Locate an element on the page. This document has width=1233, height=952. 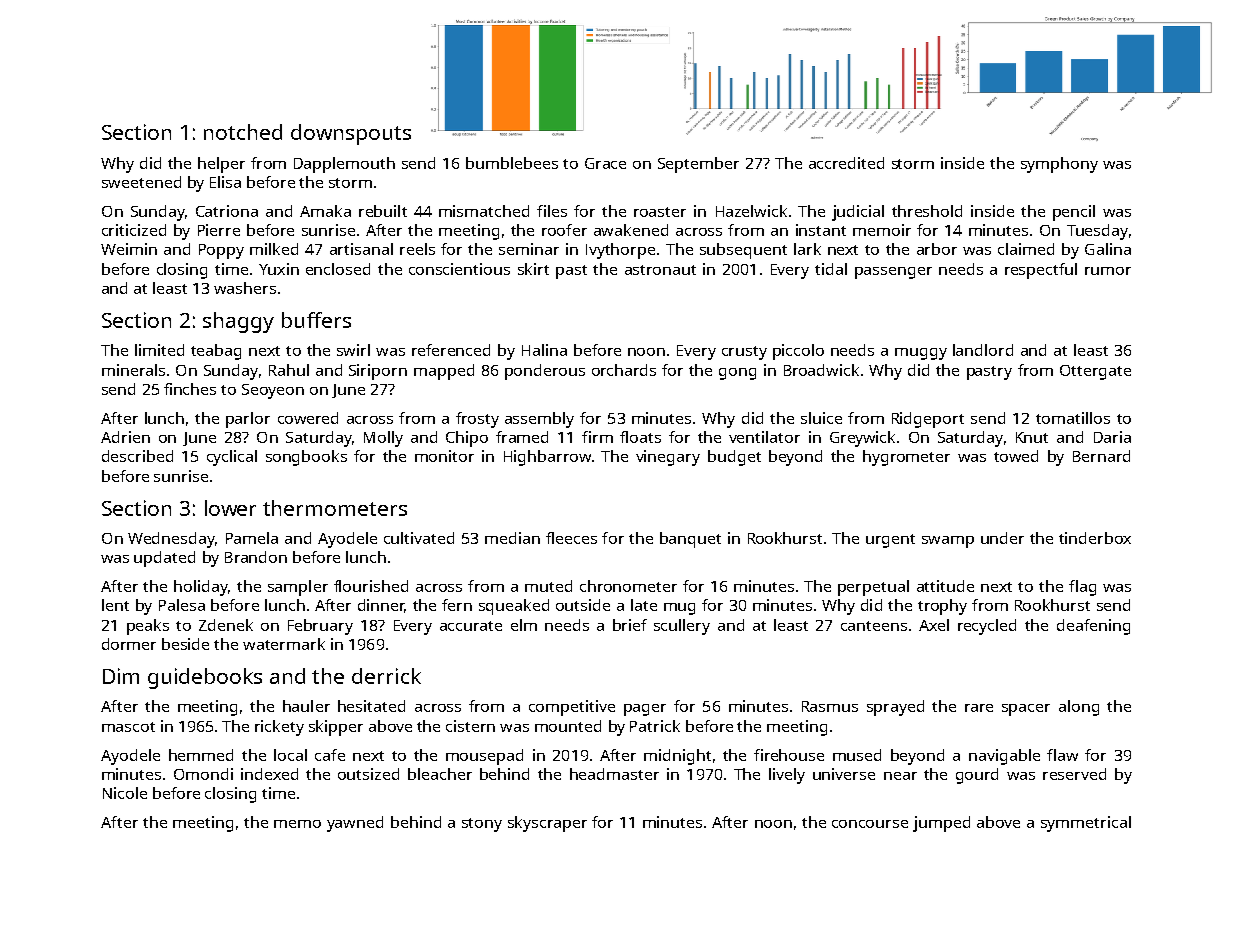
artisanal is located at coordinates (361, 249).
